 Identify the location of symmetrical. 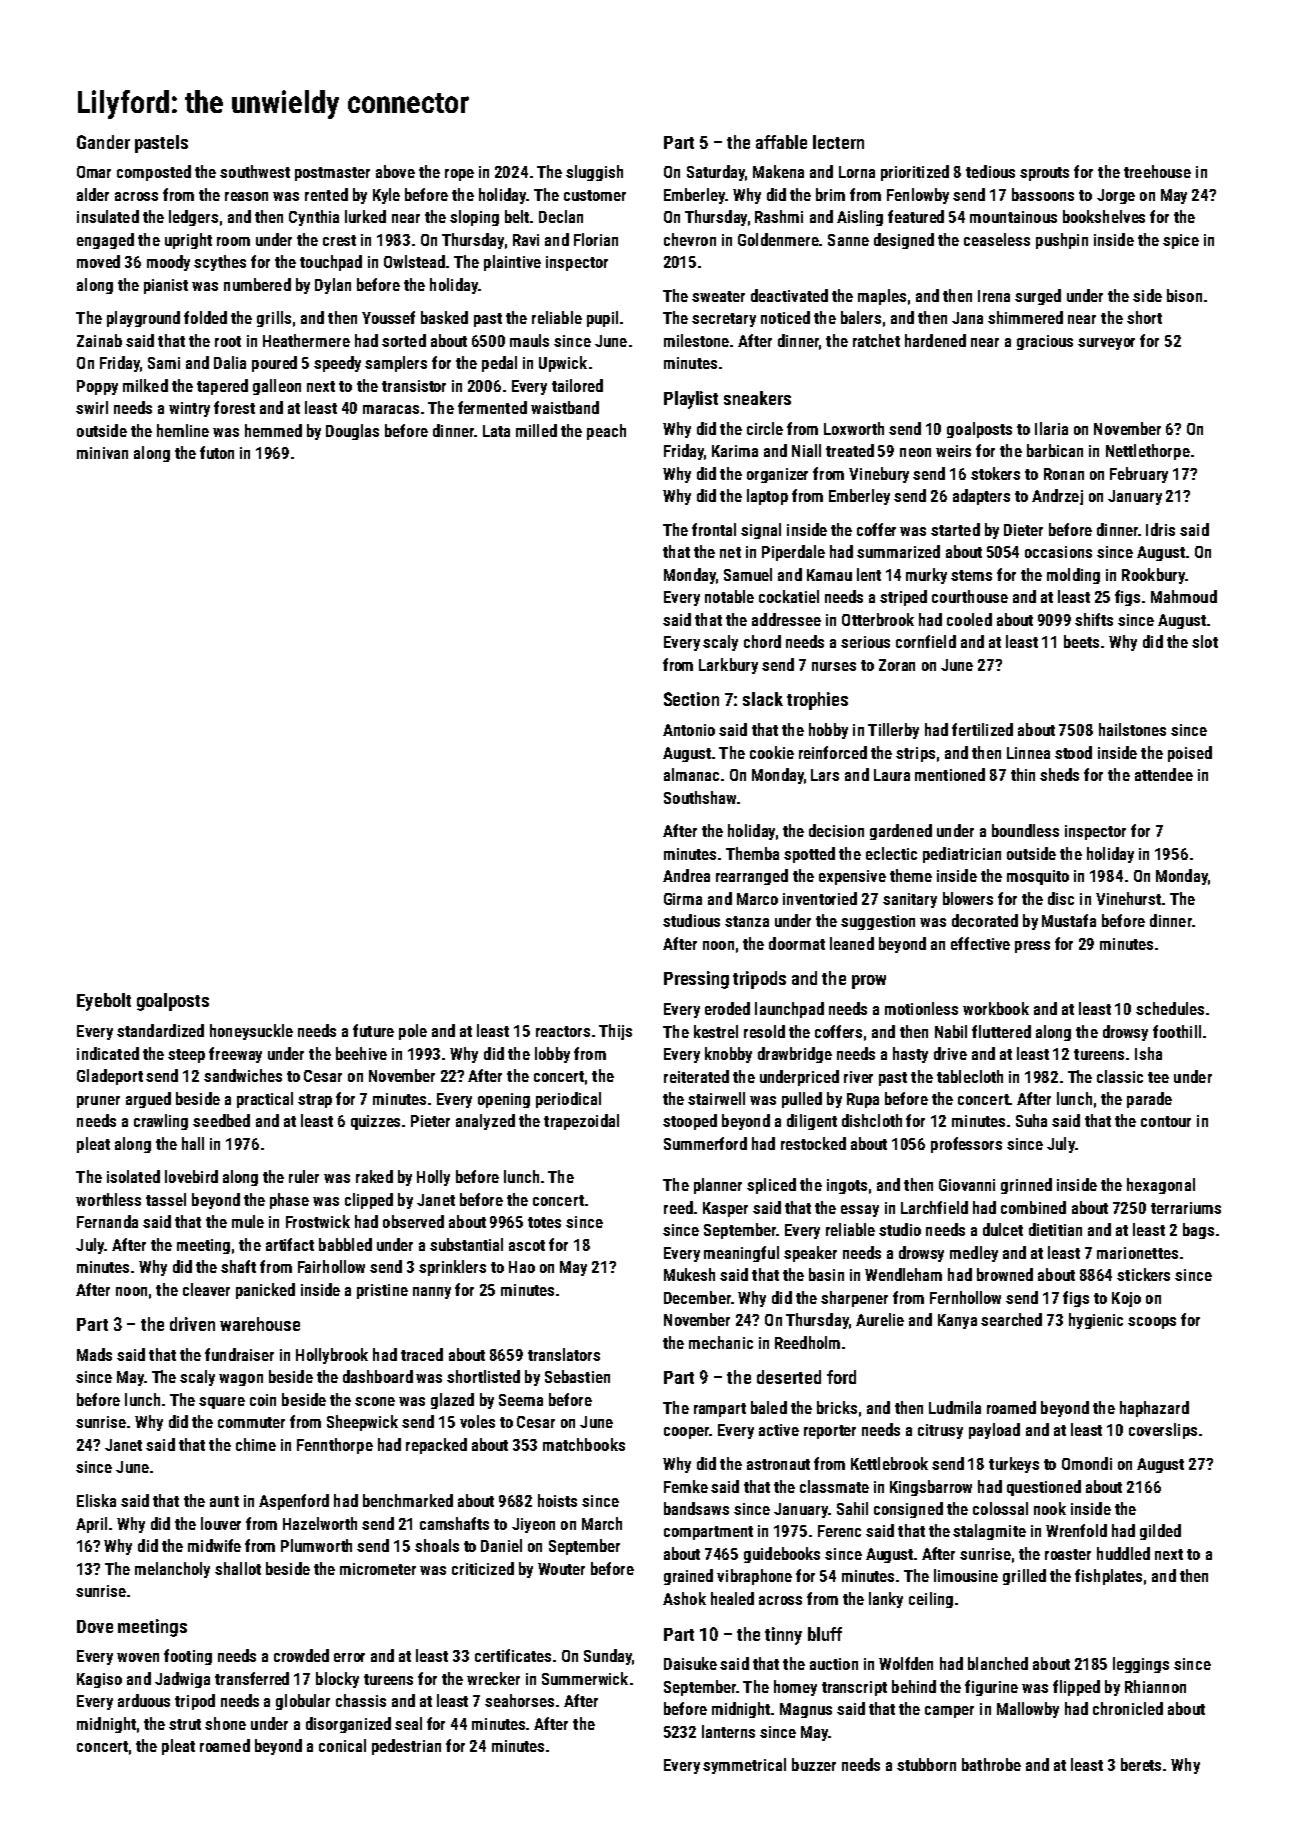
(744, 1766).
